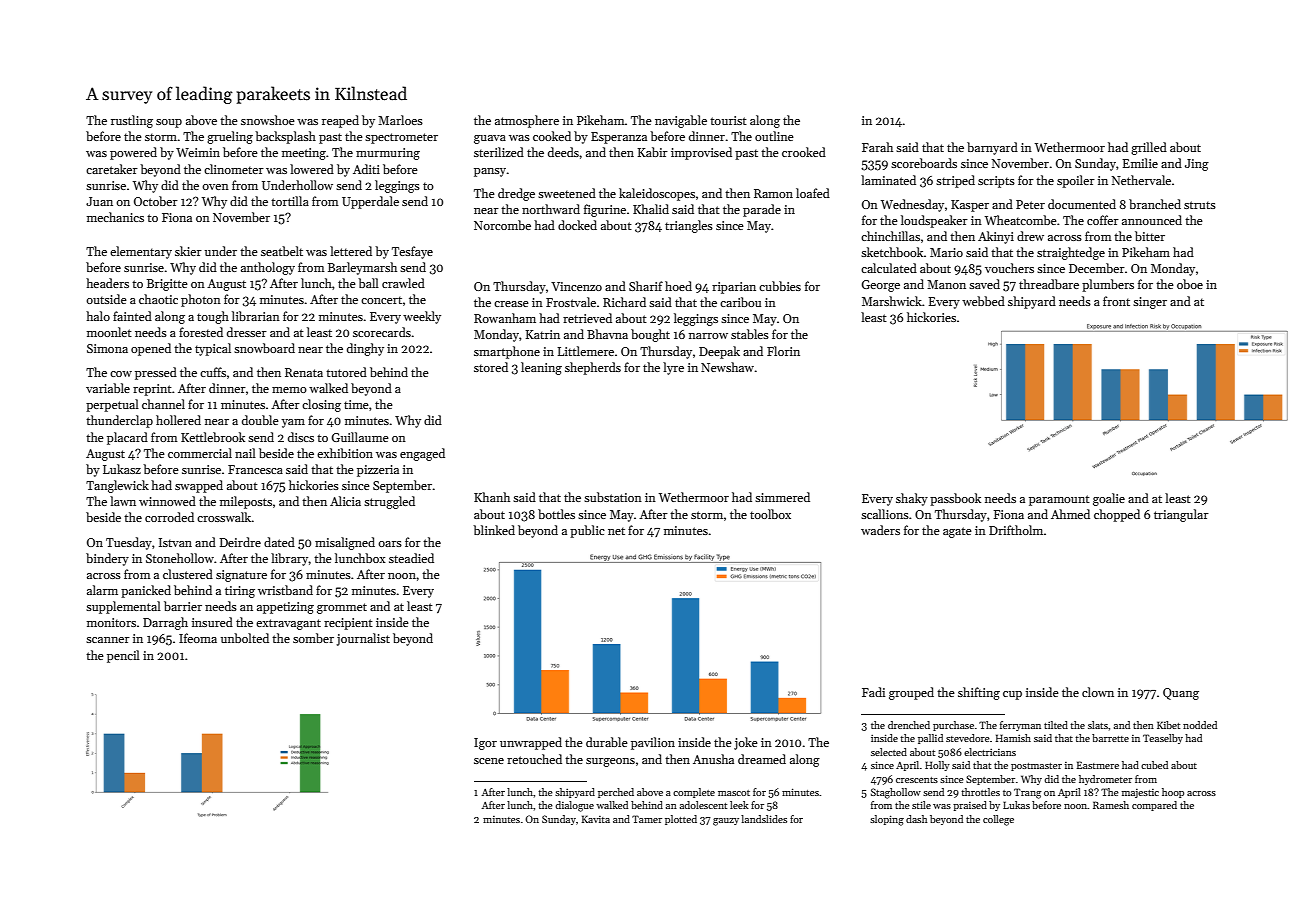 This page has height=924, width=1308. Describe the element at coordinates (489, 761) in the page. I see `scene` at that location.
